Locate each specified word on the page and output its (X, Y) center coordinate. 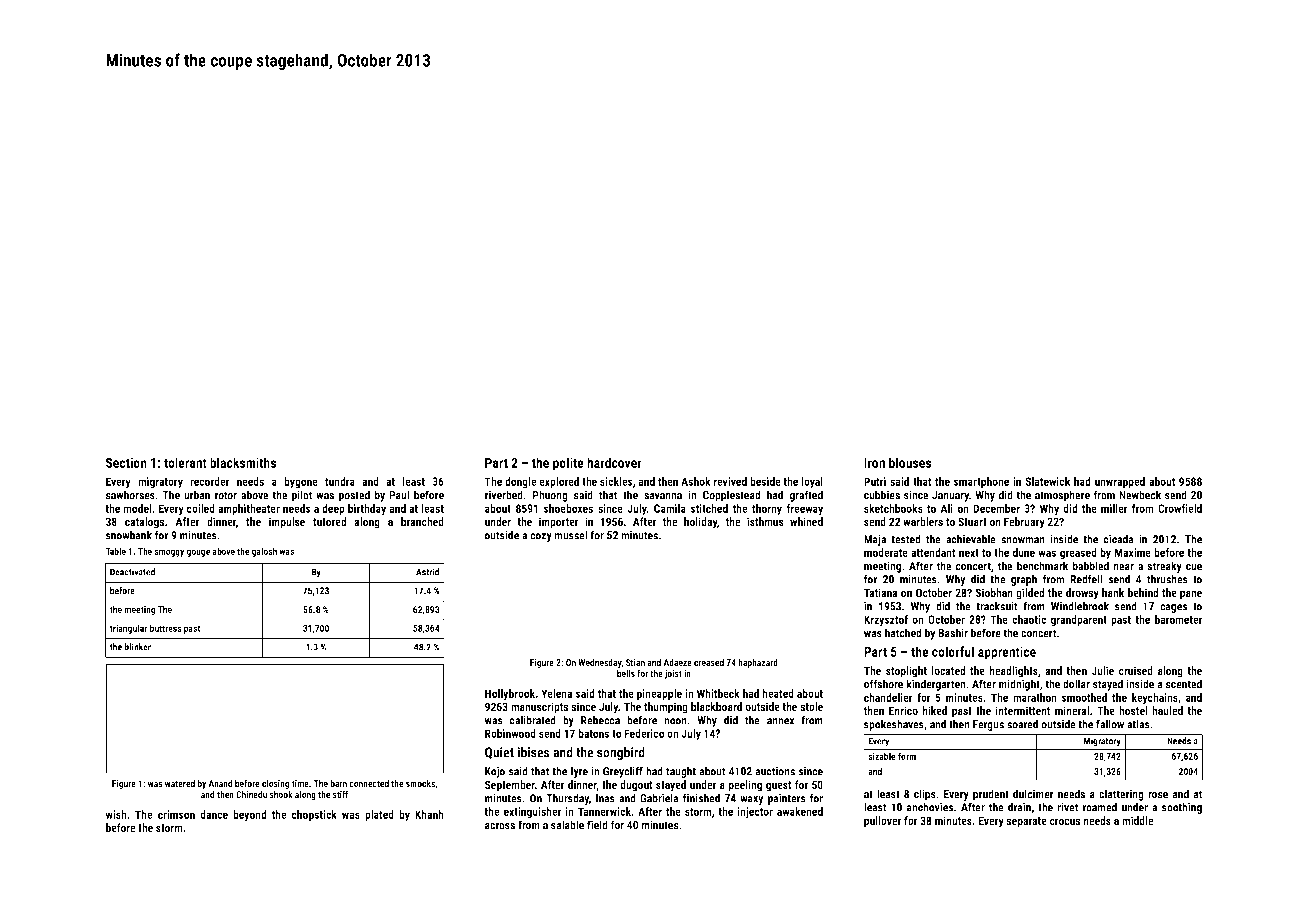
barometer (1178, 619)
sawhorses (130, 495)
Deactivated (132, 572)
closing (275, 784)
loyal (812, 482)
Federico (645, 733)
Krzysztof (886, 621)
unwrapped (1120, 482)
